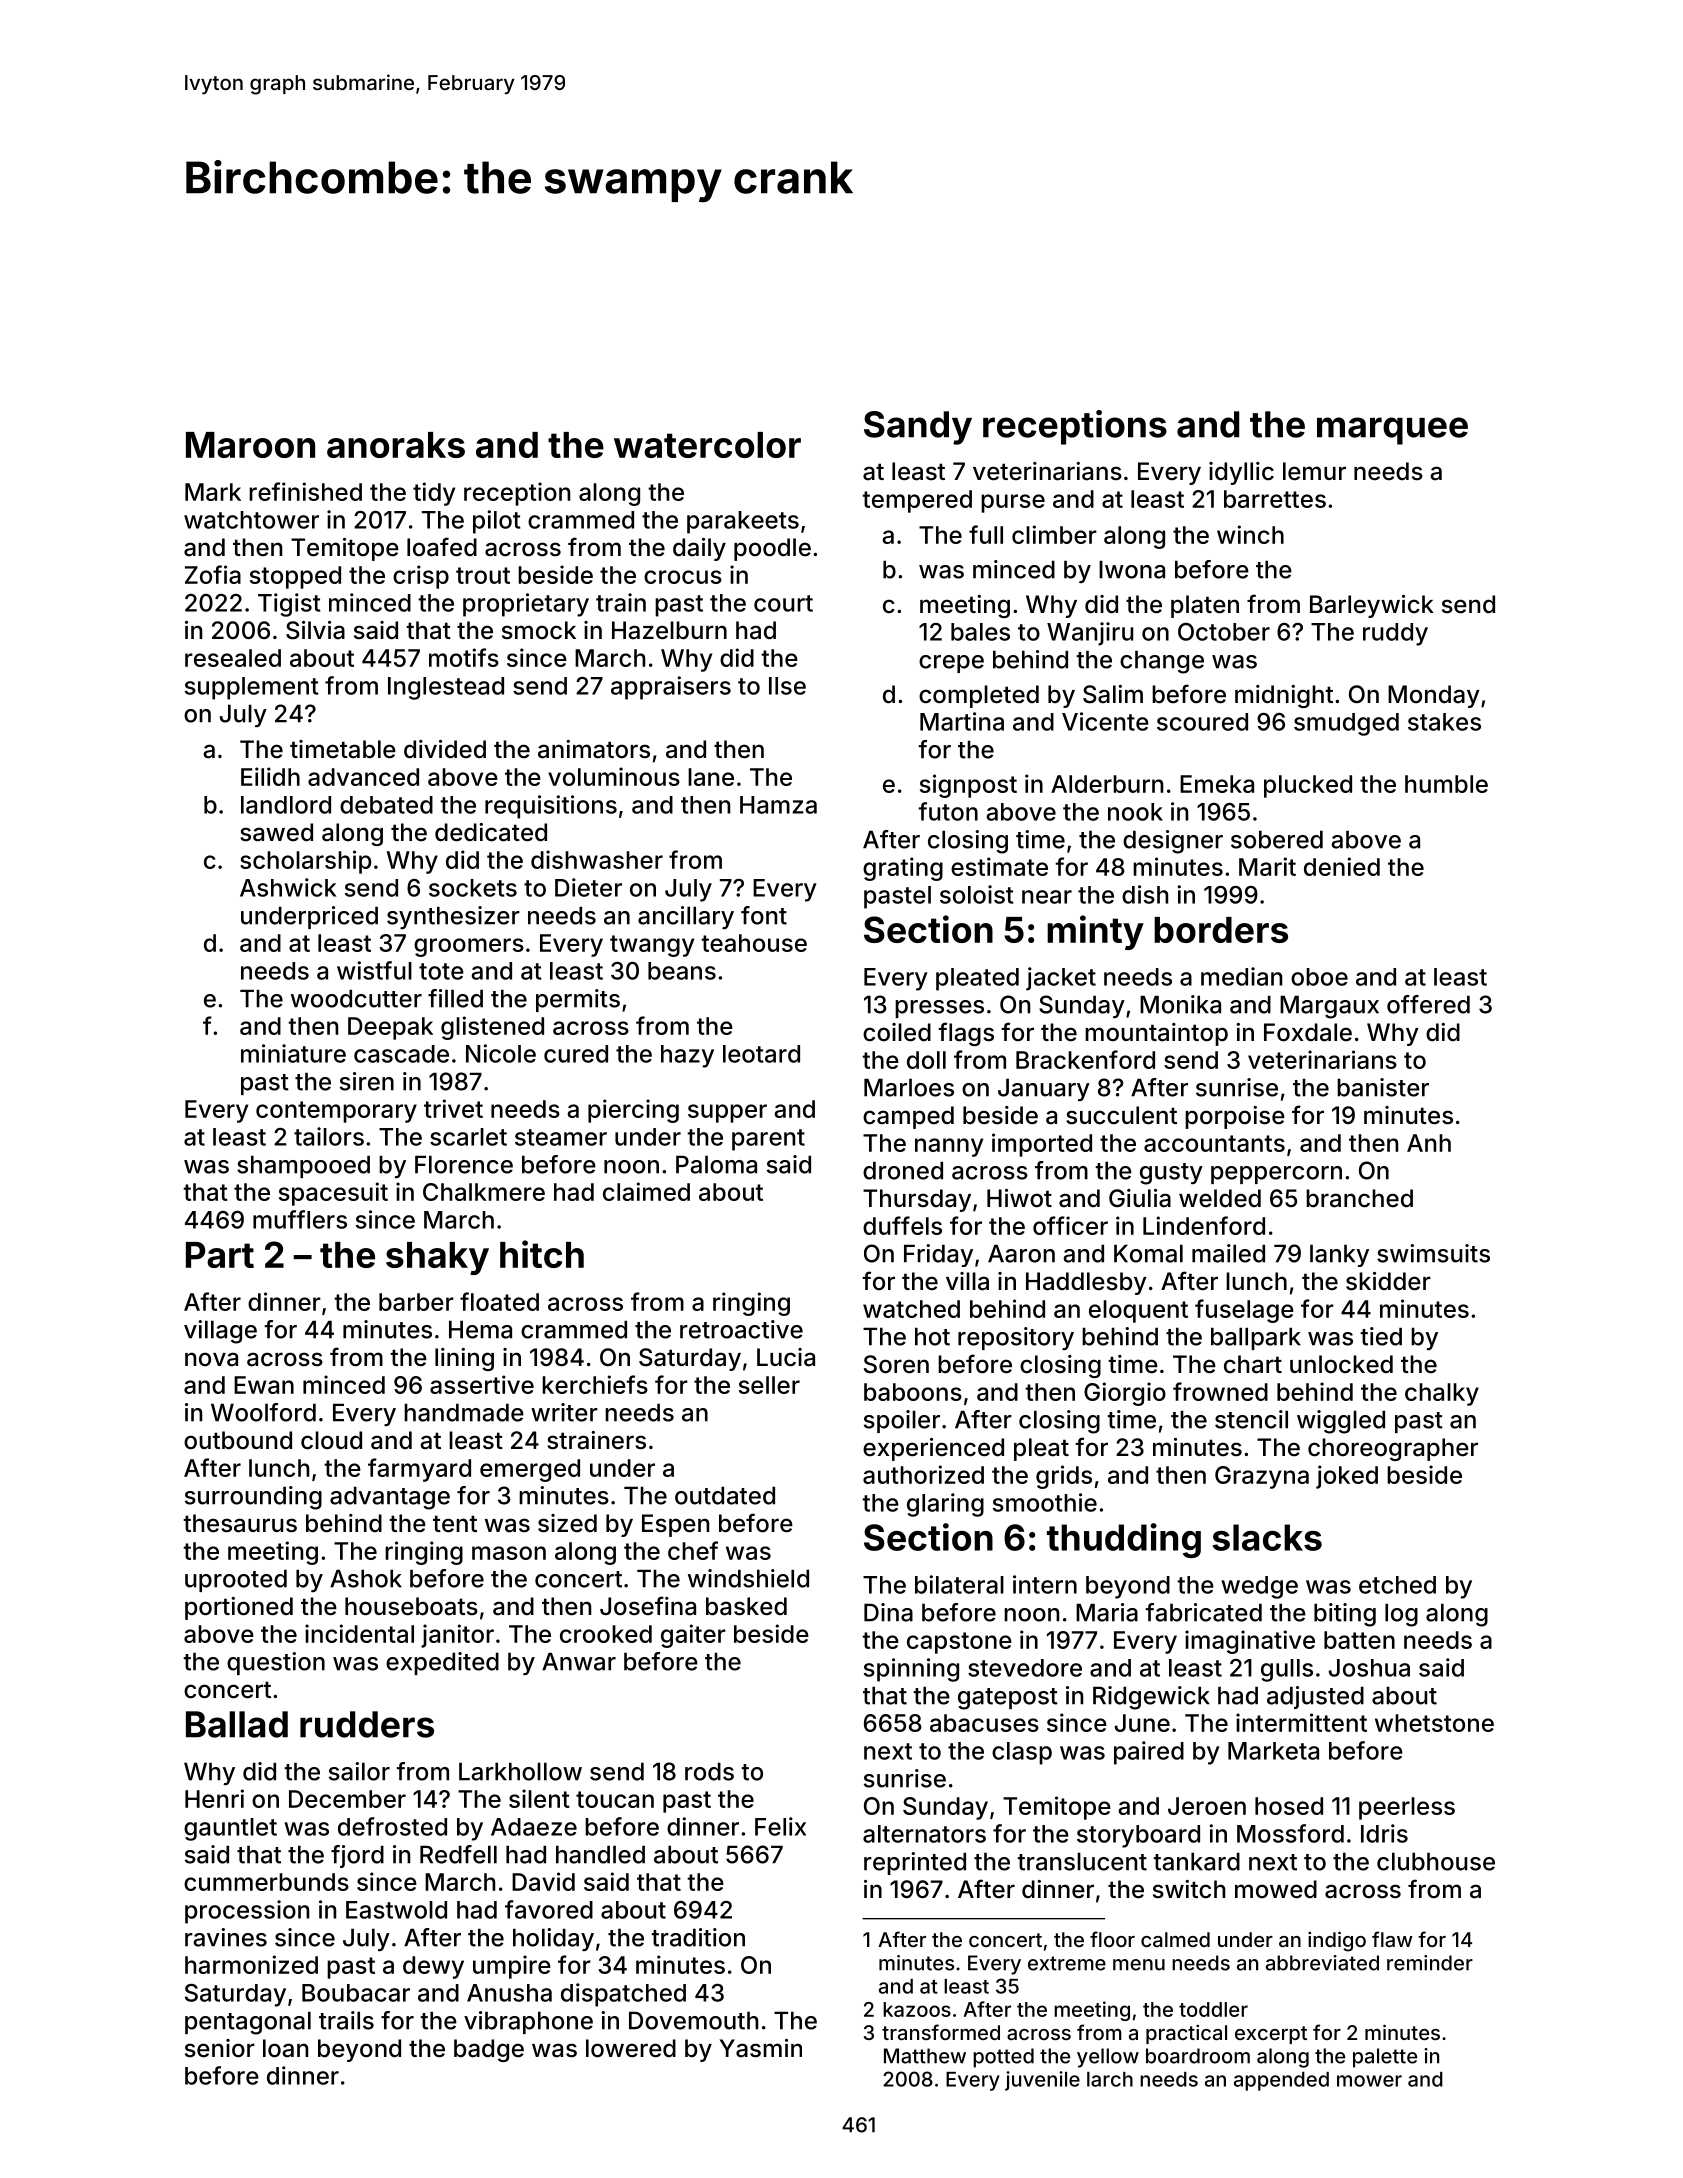 Image resolution: width=1683 pixels, height=2178 pixels. I want to click on spoiler, so click(902, 1421).
